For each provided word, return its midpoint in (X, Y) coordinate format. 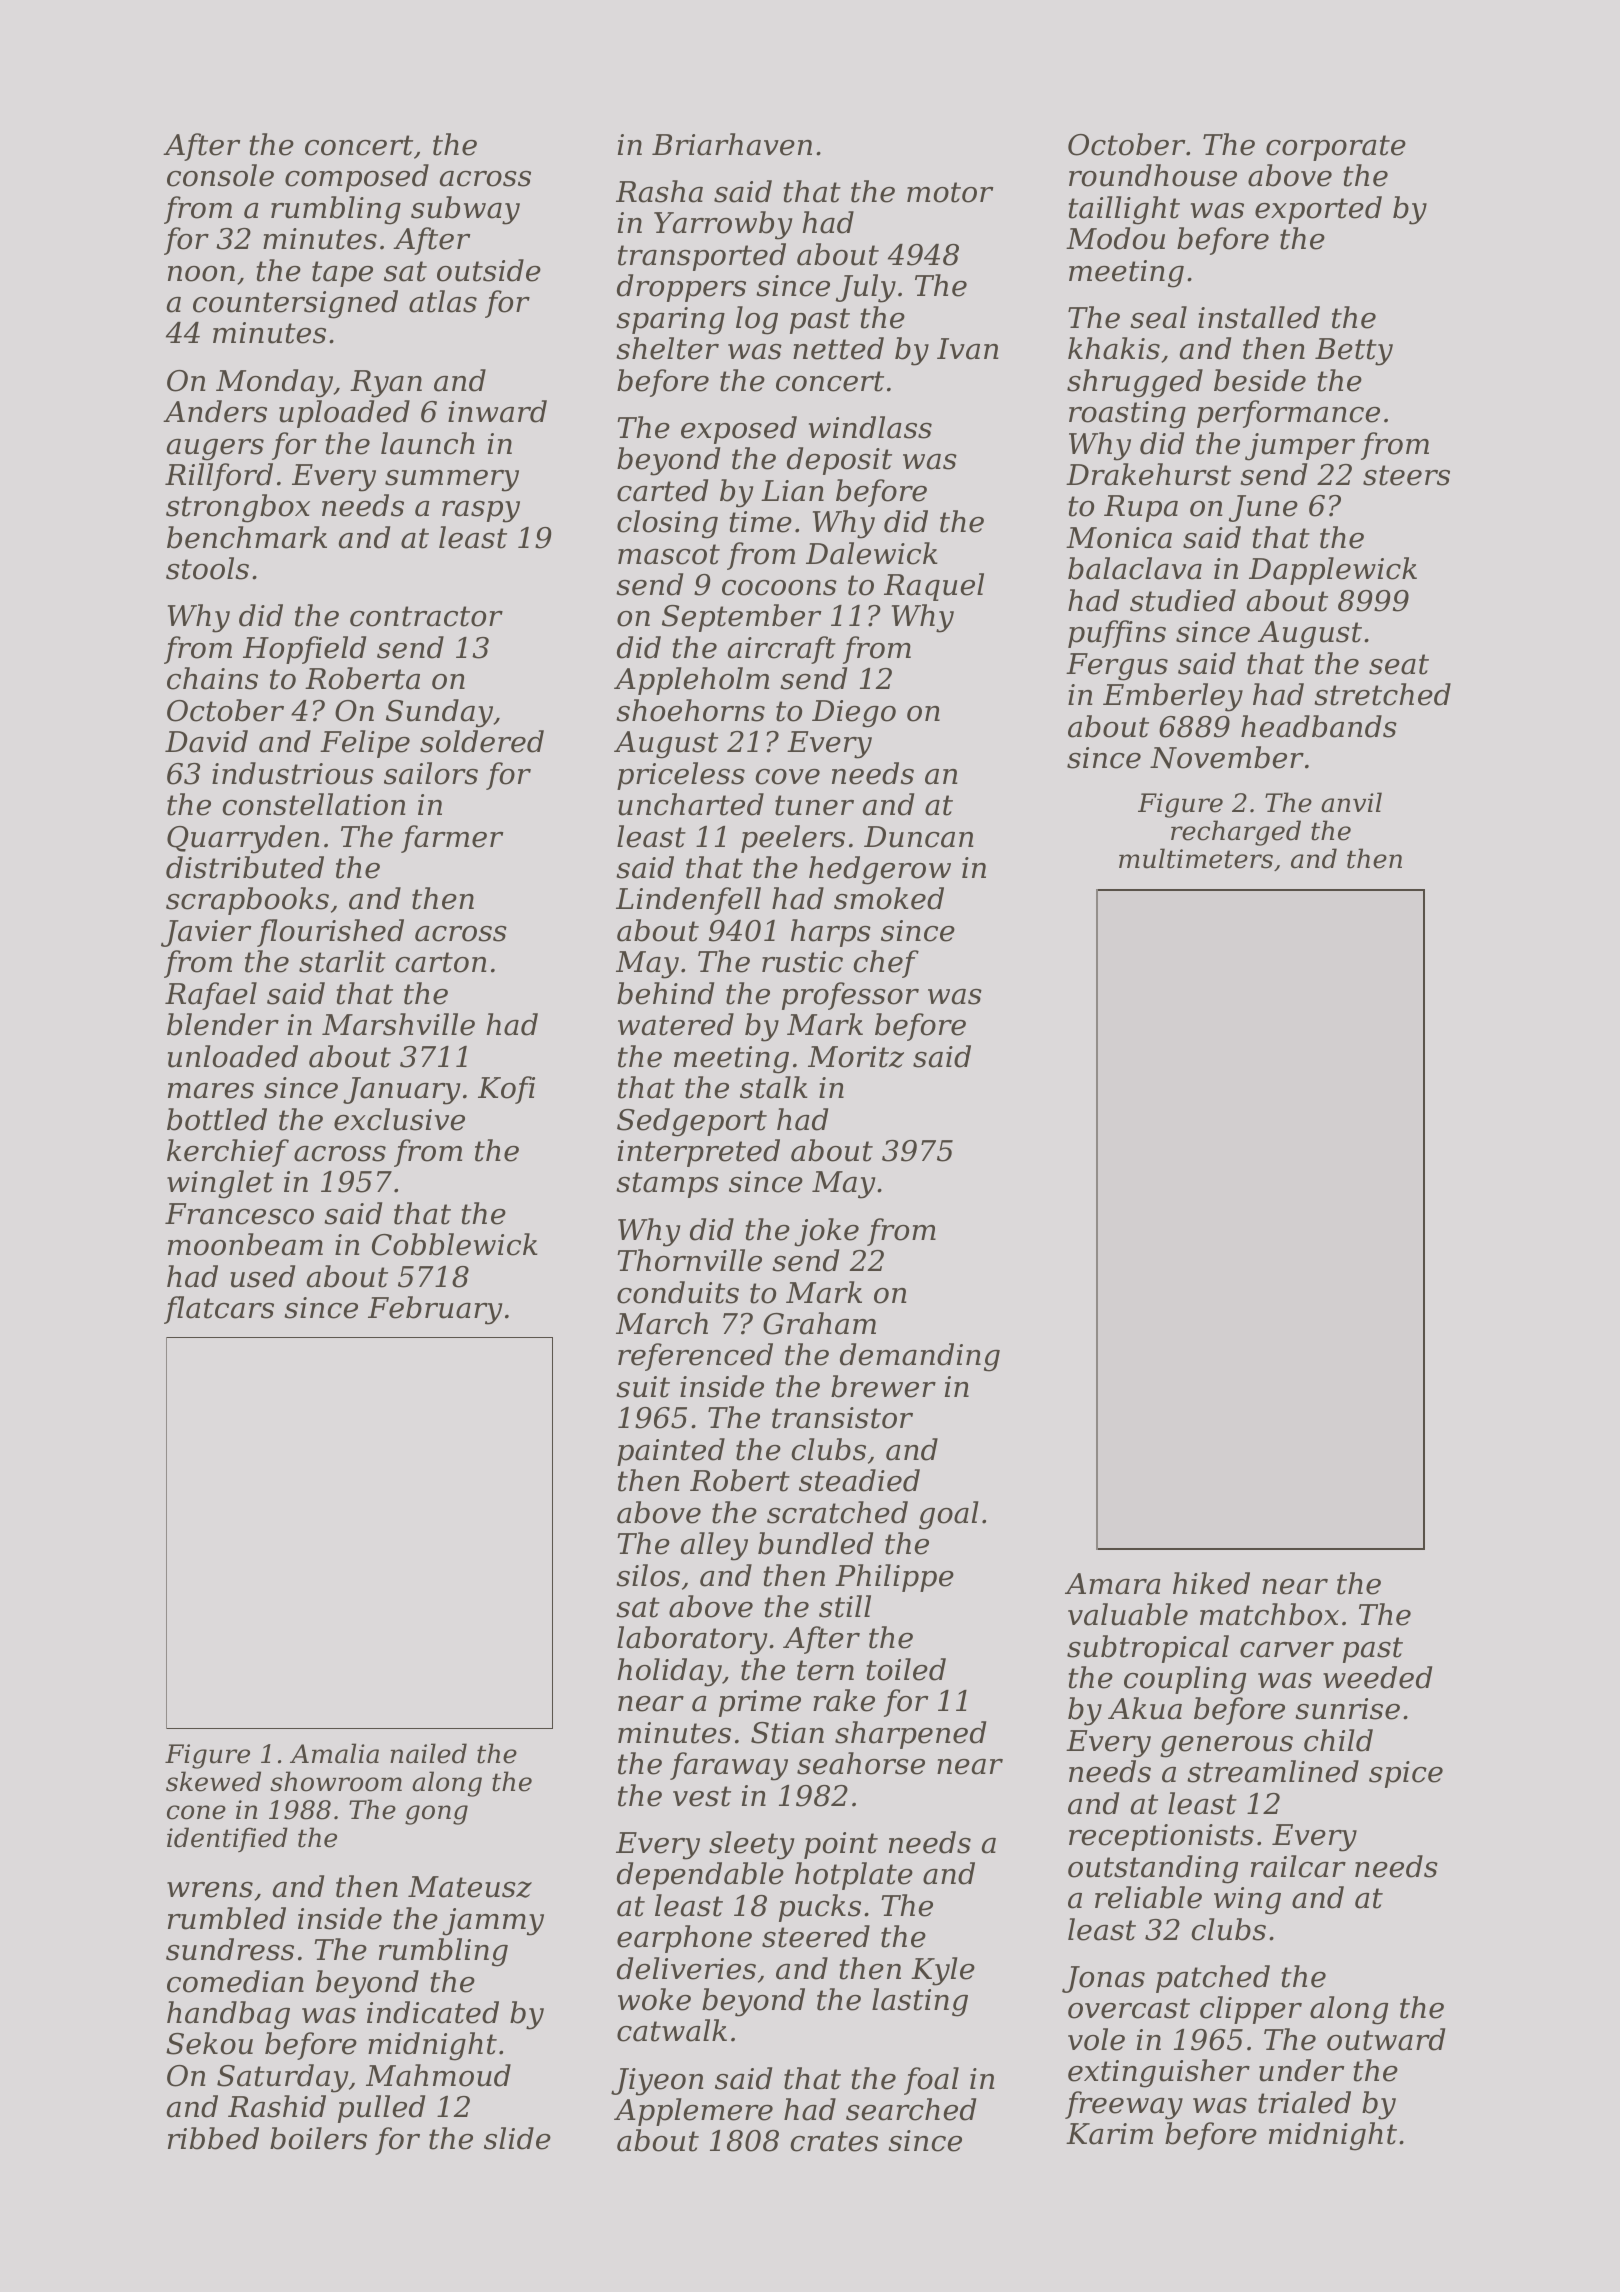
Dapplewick (1333, 571)
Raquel (934, 587)
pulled (381, 2109)
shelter (667, 348)
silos (648, 1575)
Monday (274, 383)
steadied (859, 1480)
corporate (1336, 148)
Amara (1113, 1584)
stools (207, 568)
